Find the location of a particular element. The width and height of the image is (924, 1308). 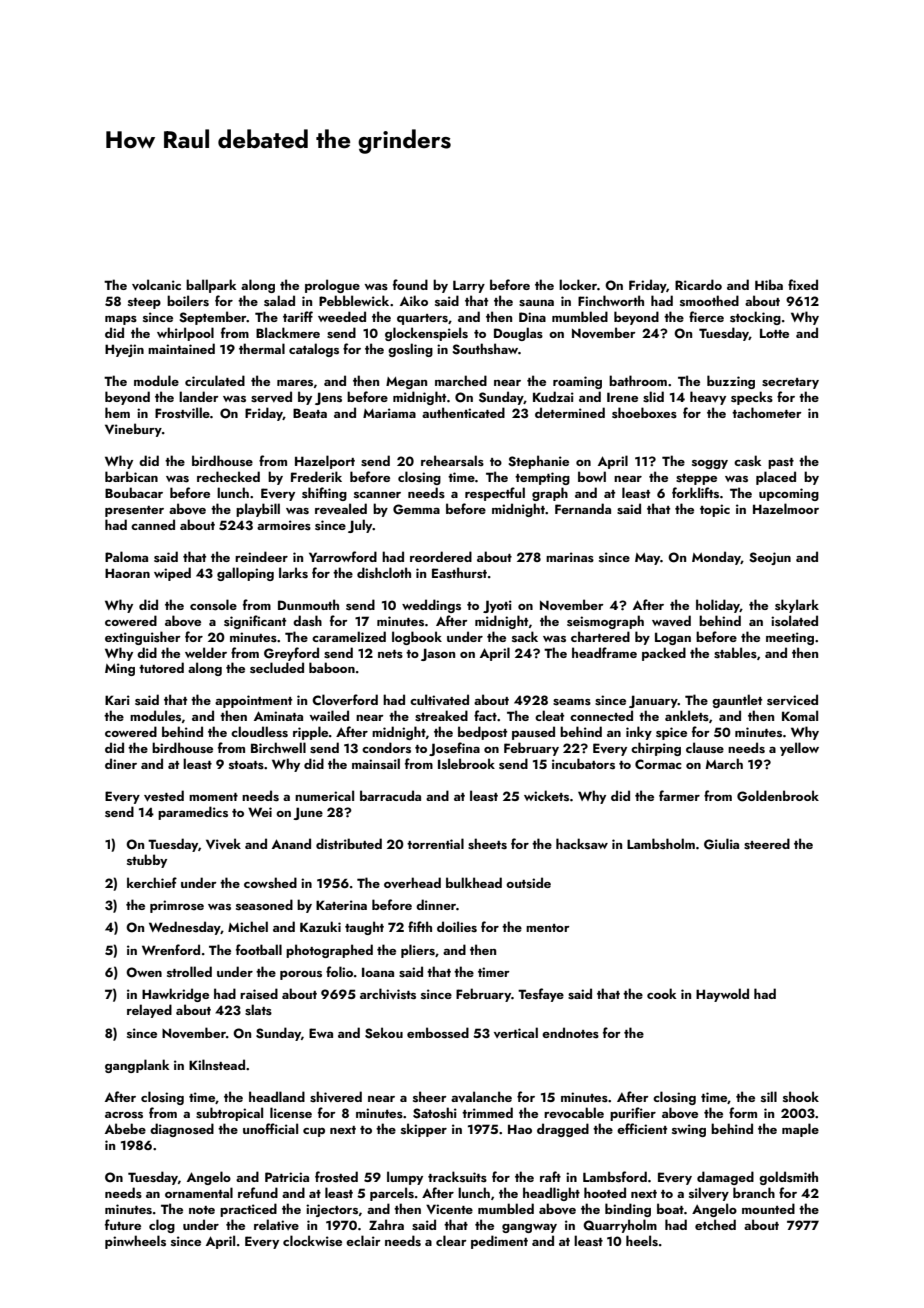

marinas is located at coordinates (570, 557).
